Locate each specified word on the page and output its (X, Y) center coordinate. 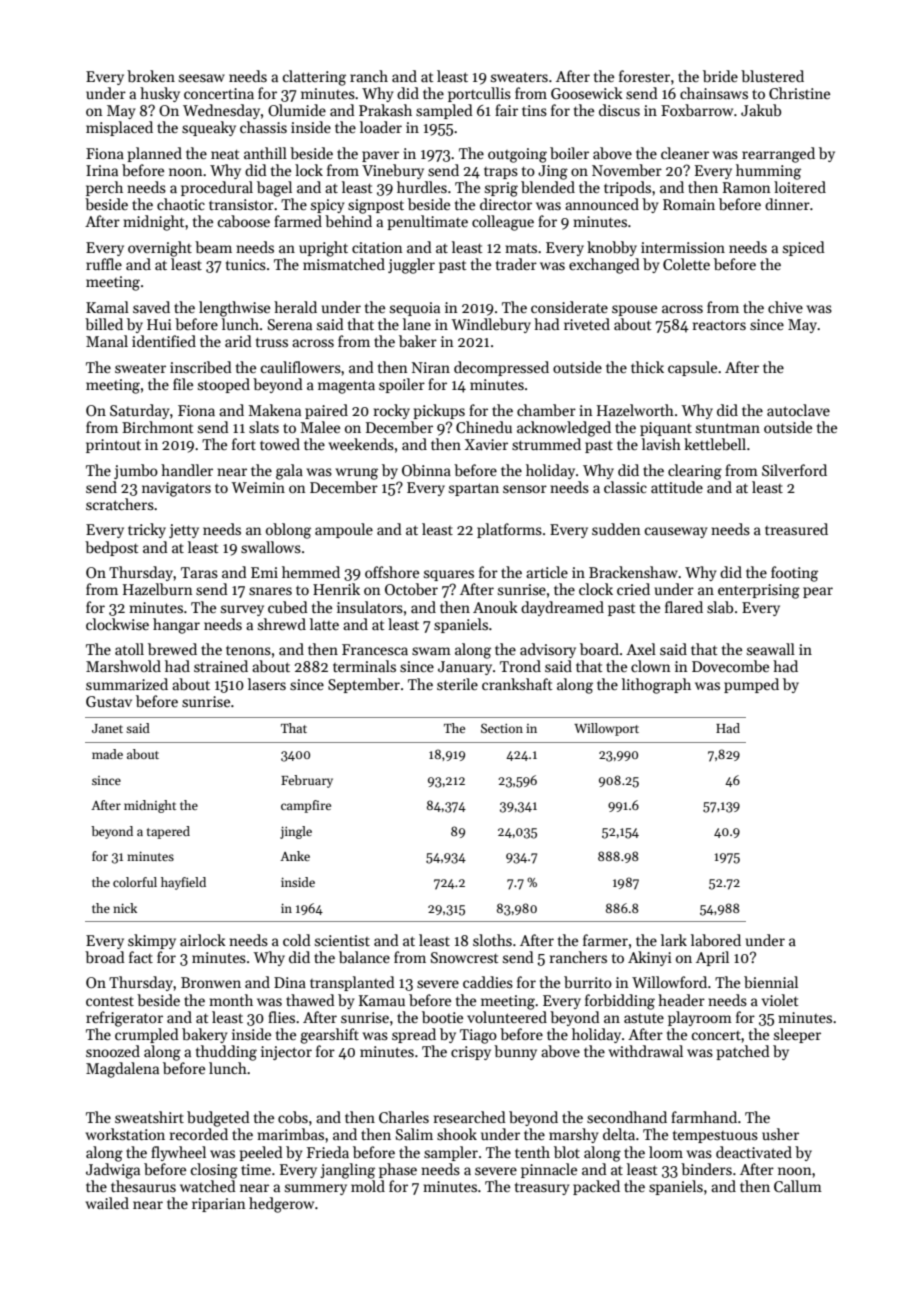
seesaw (202, 78)
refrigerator (124, 1019)
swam (431, 651)
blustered (772, 76)
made (107, 754)
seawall (771, 649)
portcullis (479, 94)
